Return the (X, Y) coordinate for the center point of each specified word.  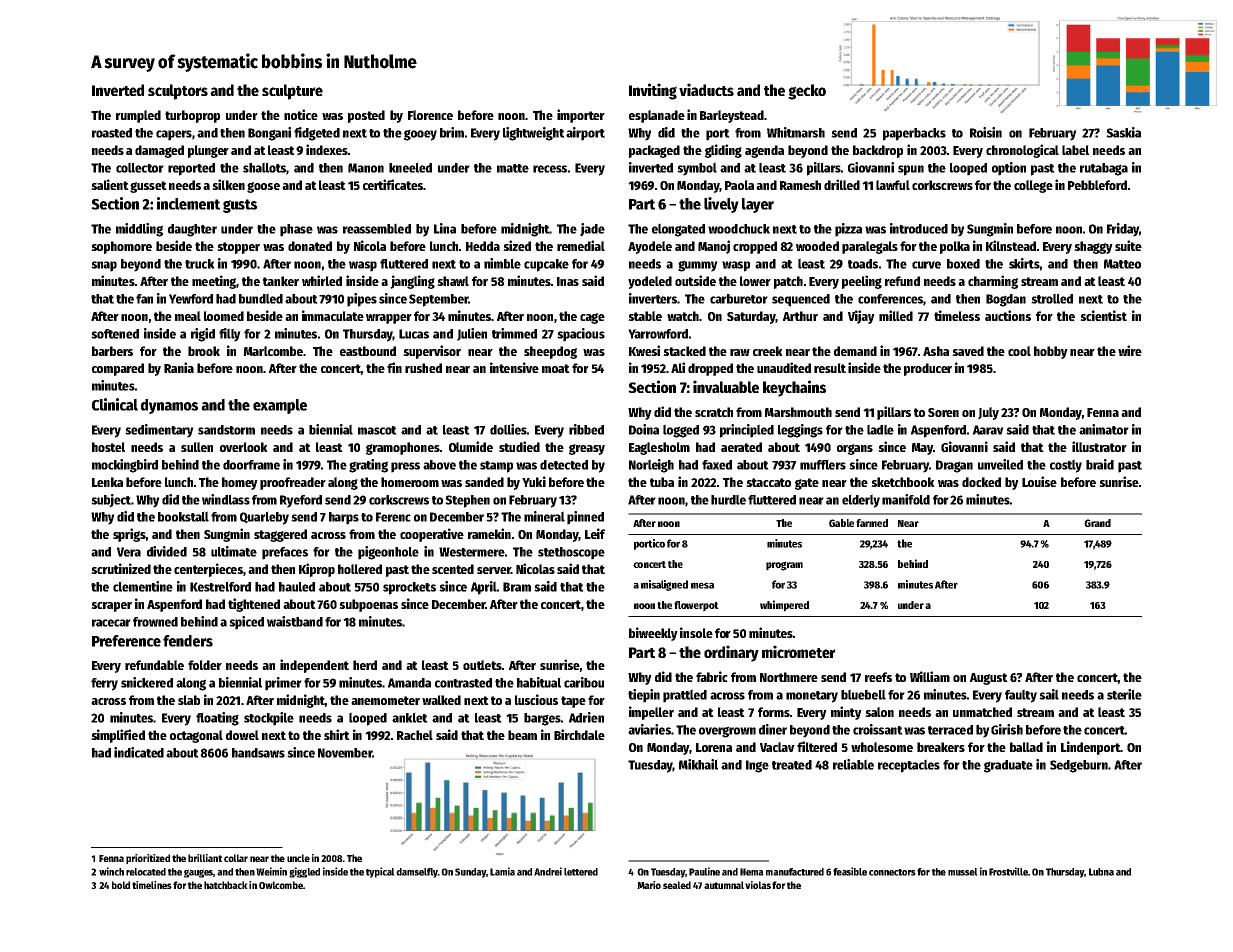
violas (758, 885)
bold (121, 885)
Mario (649, 885)
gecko (807, 92)
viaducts (706, 89)
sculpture (292, 92)
